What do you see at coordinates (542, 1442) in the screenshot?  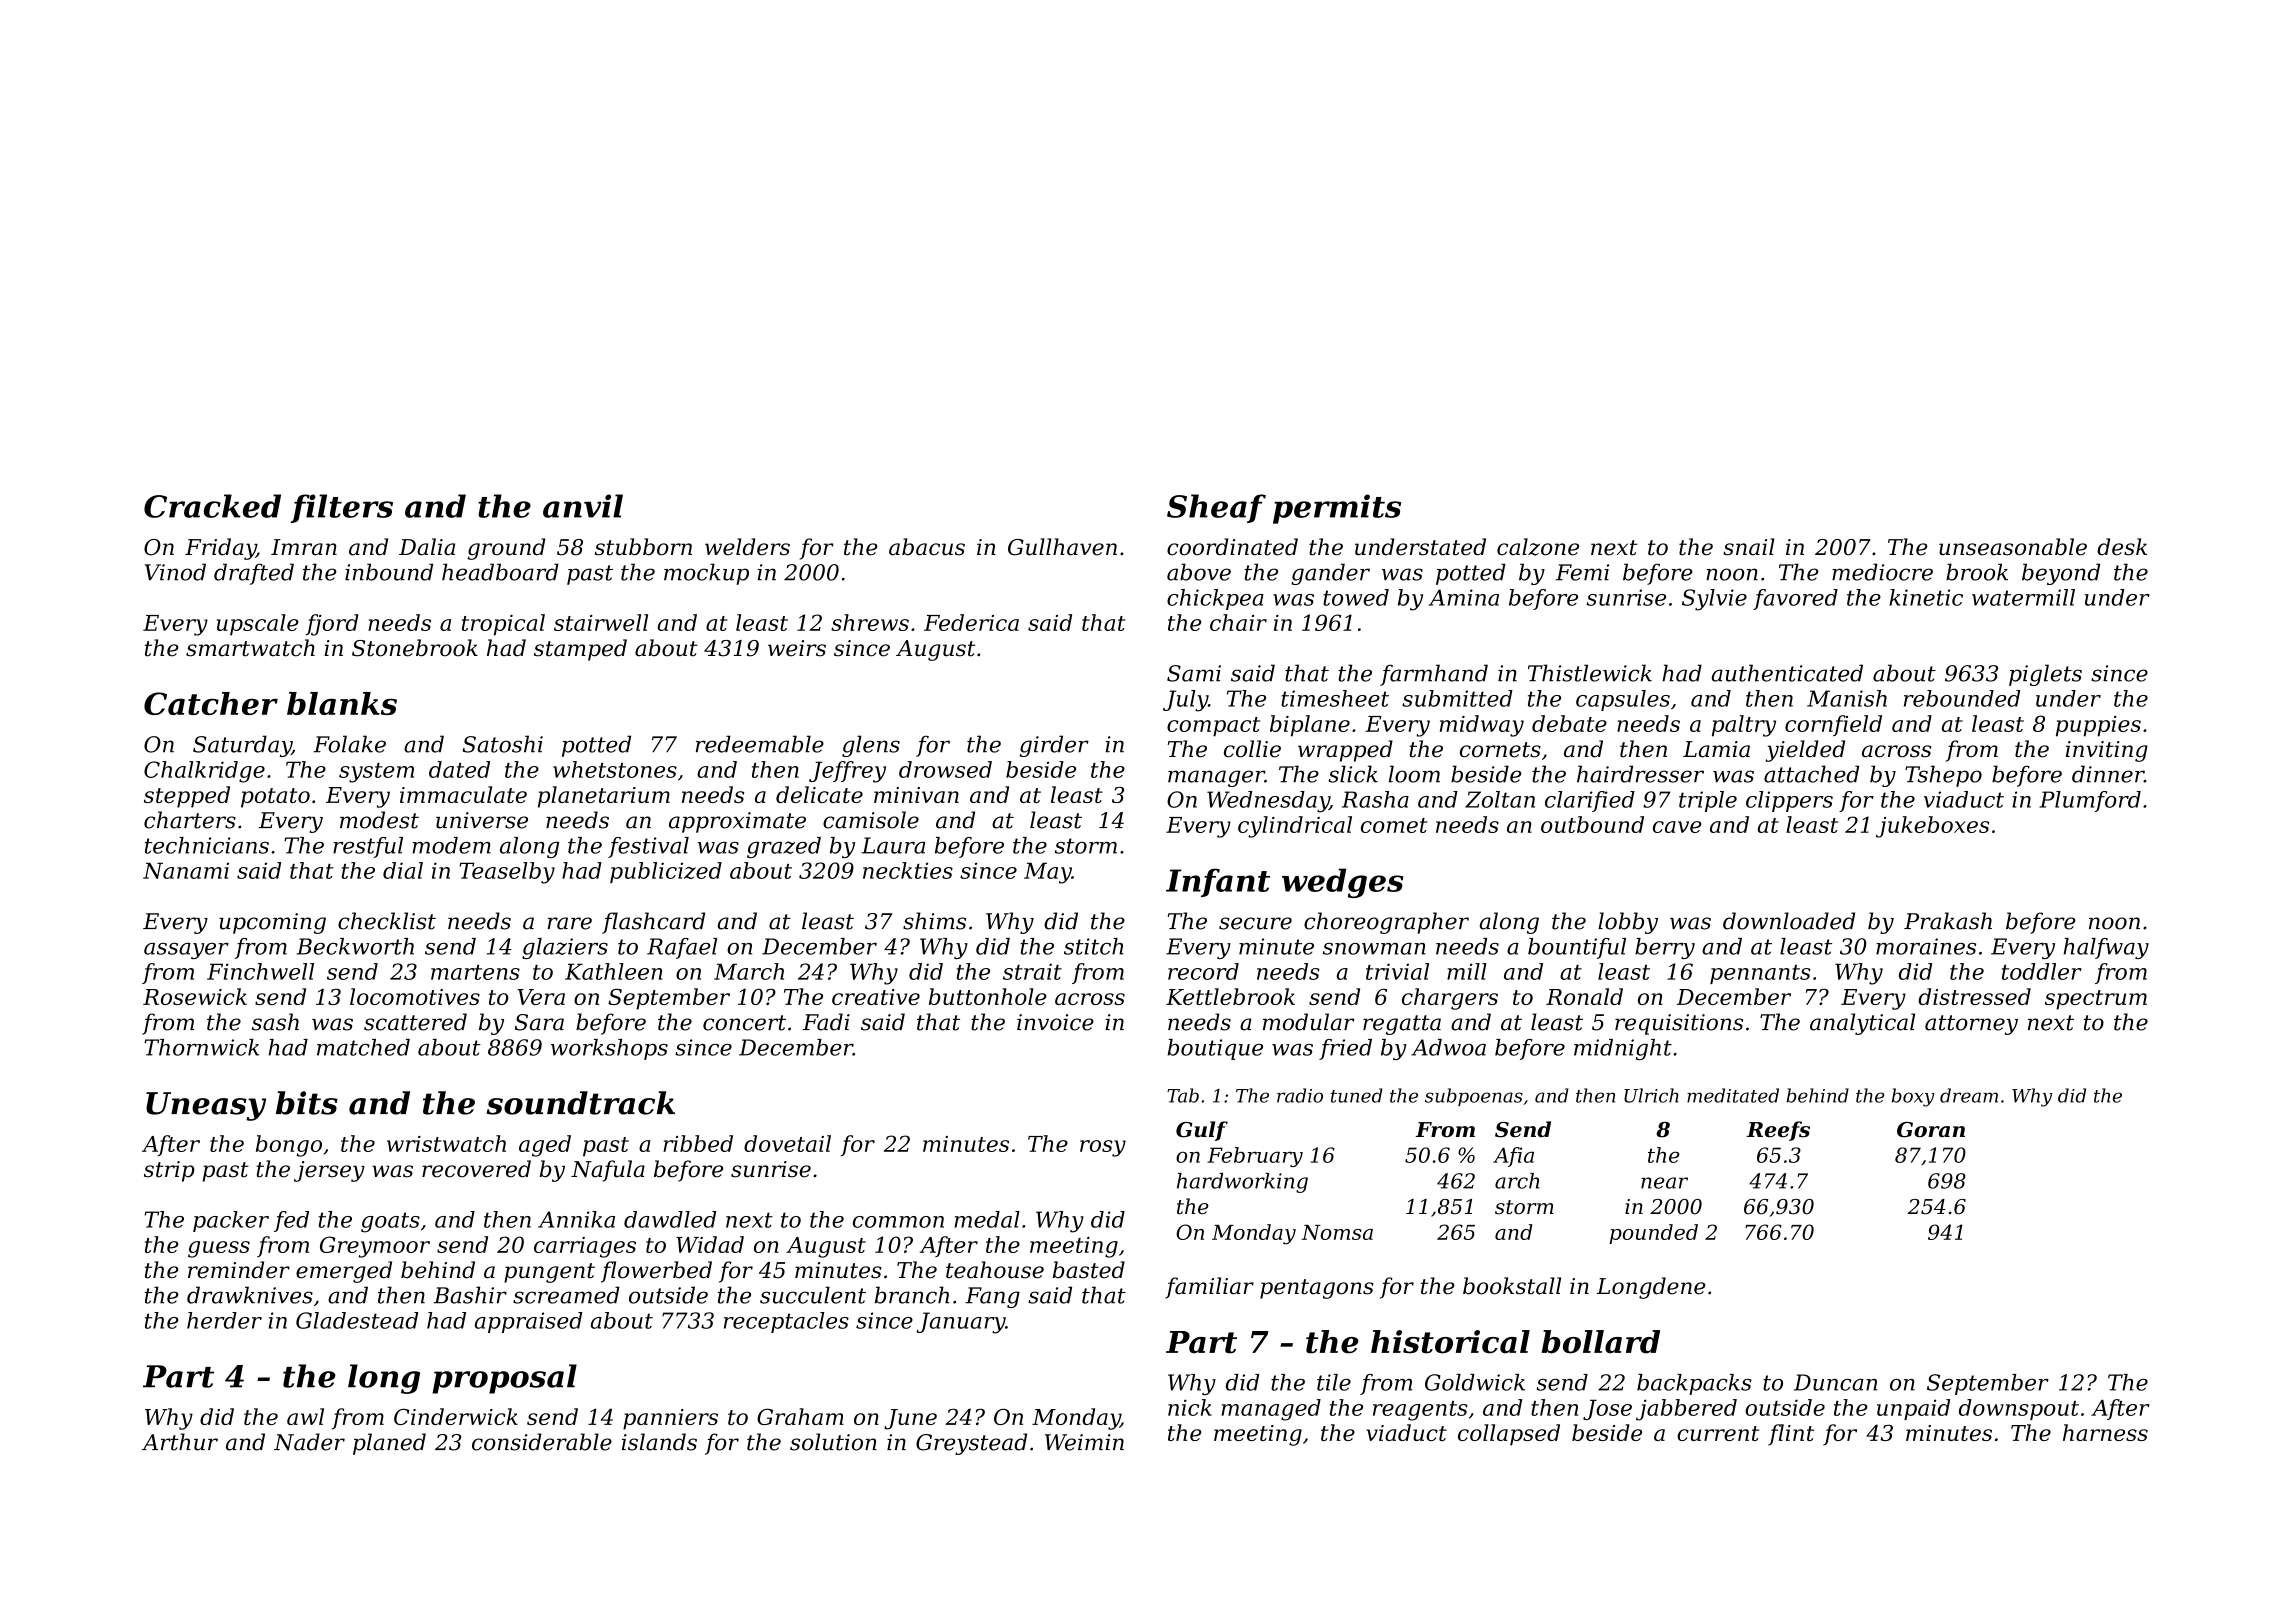 I see `considerable` at bounding box center [542, 1442].
